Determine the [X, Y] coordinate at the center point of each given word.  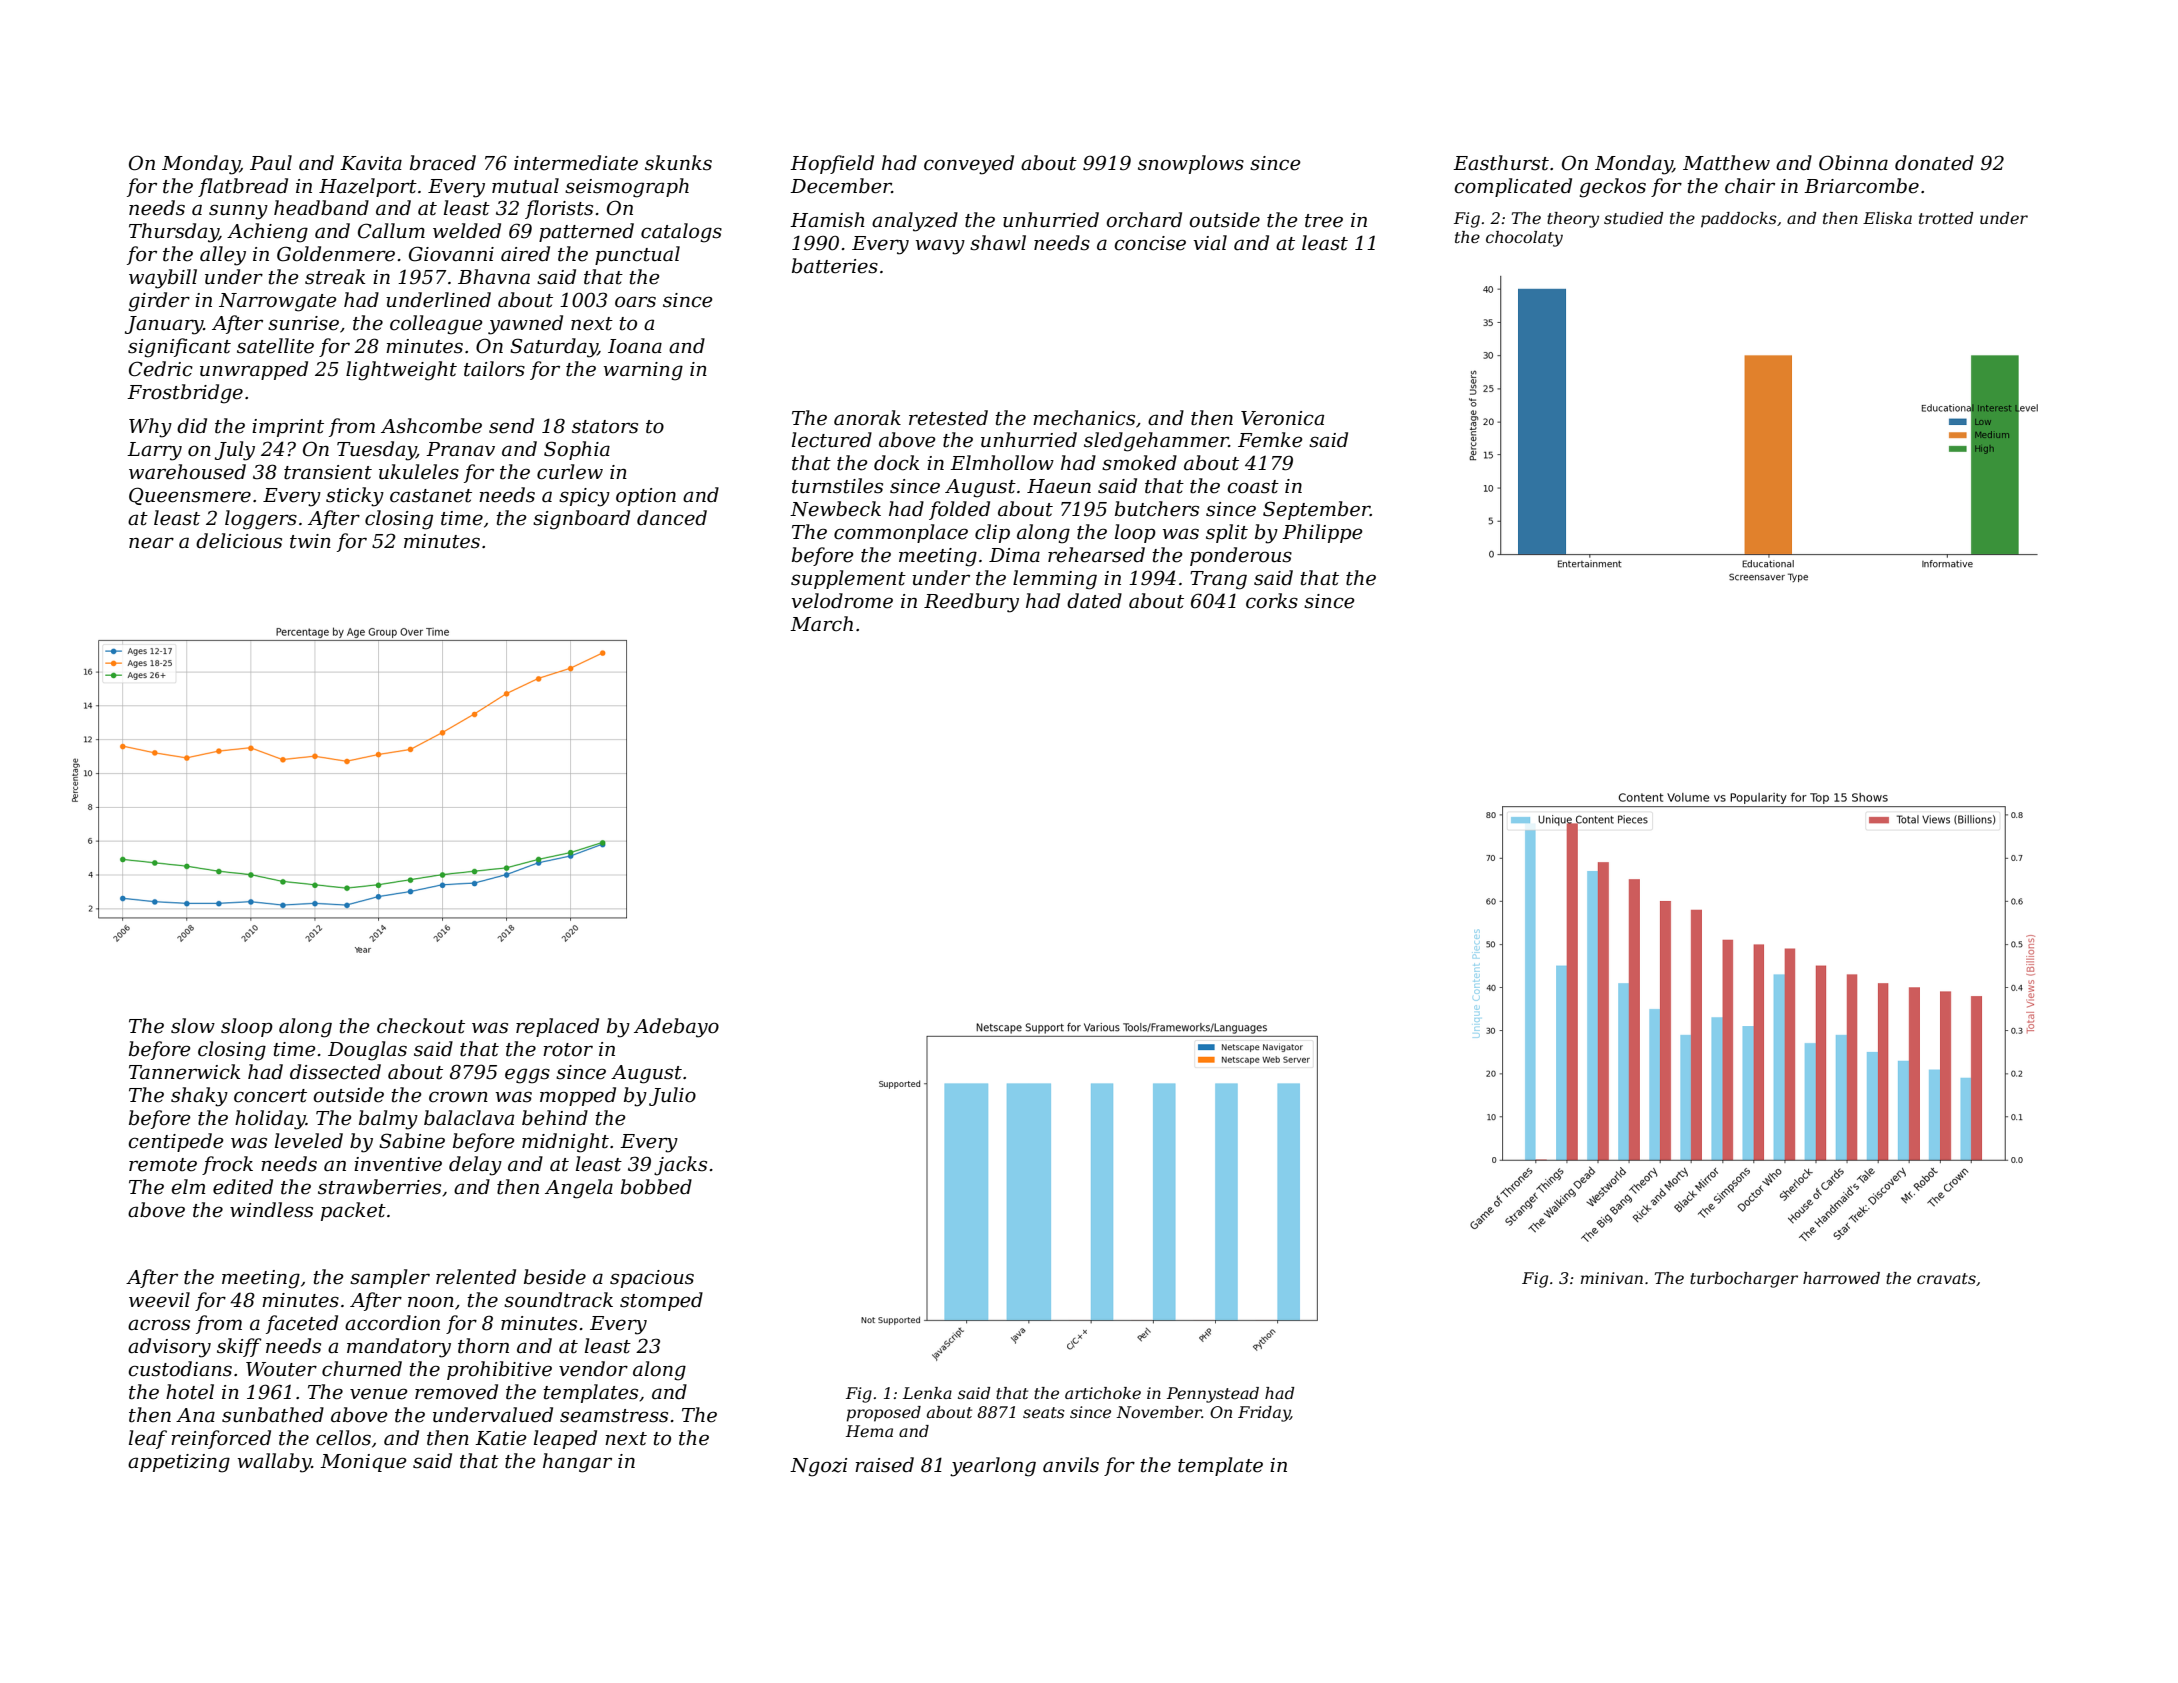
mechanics [1084, 418]
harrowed [1841, 1278]
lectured [832, 440]
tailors [494, 369]
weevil [159, 1300]
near [151, 543]
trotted [1946, 218]
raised [884, 1465]
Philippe [1322, 533]
